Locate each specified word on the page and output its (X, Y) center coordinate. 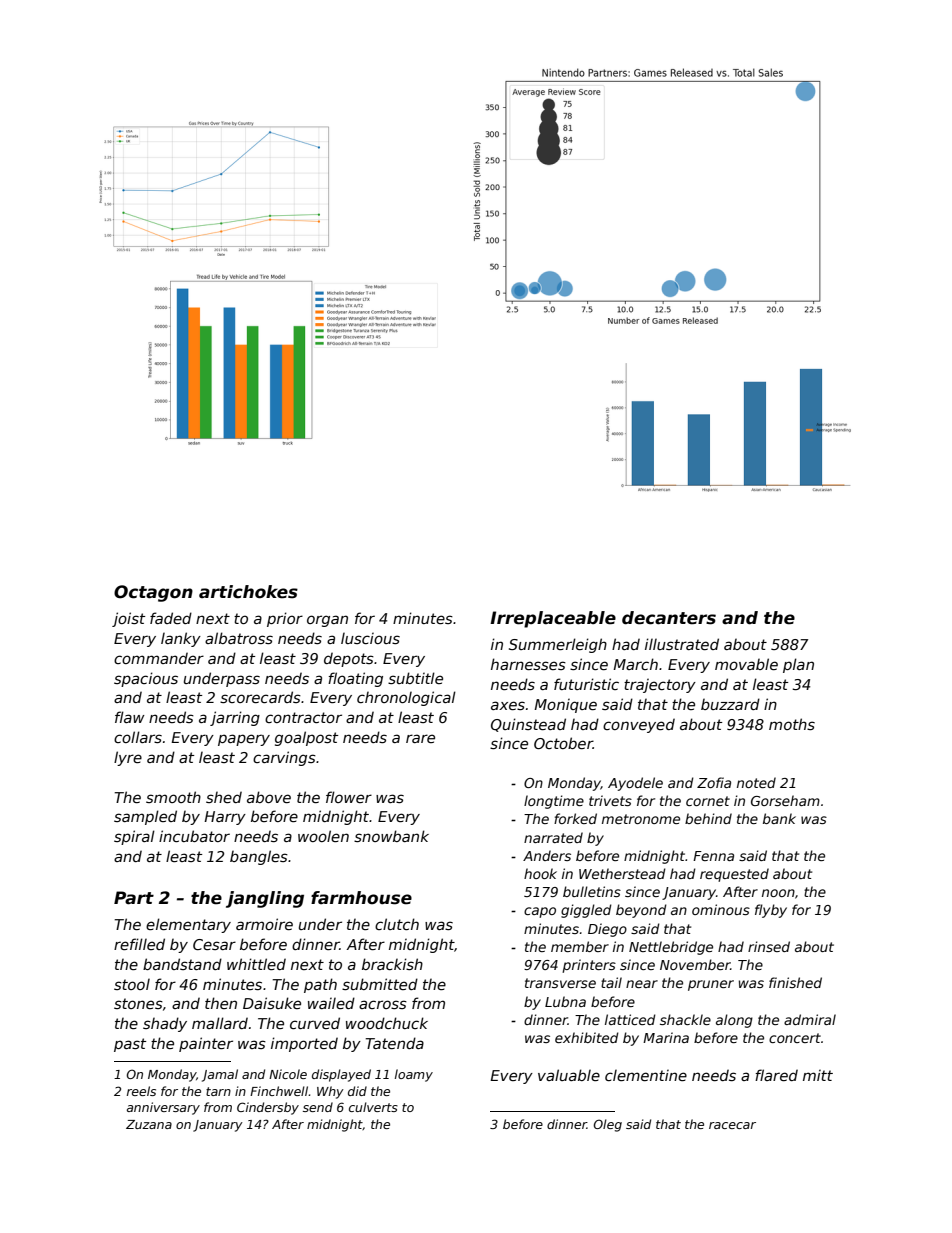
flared (776, 1075)
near (642, 984)
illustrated (682, 644)
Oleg (607, 1125)
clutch (397, 924)
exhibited (587, 1037)
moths (792, 724)
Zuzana (149, 1124)
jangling (265, 899)
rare (420, 738)
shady (165, 1024)
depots (349, 659)
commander (159, 658)
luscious (370, 638)
